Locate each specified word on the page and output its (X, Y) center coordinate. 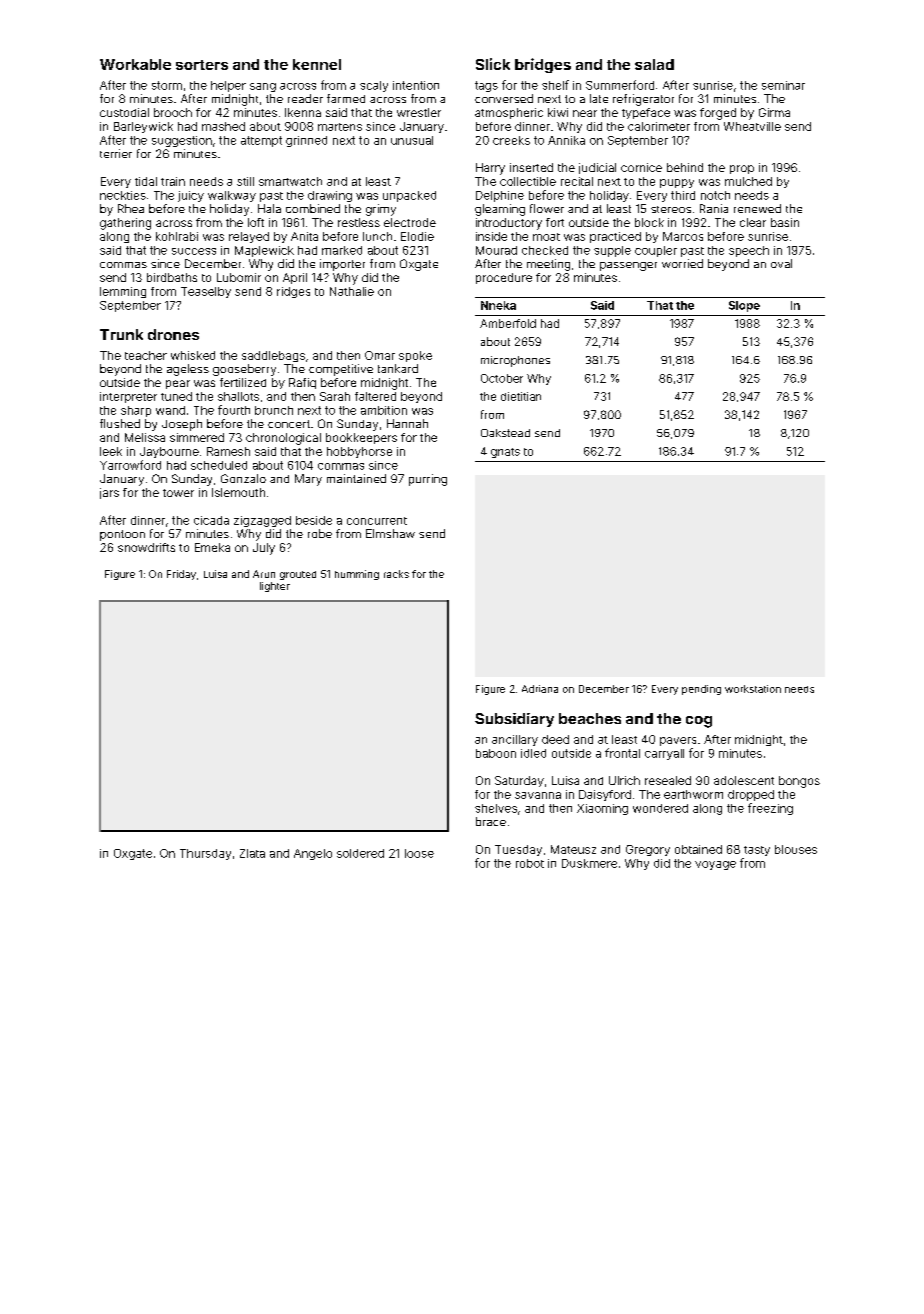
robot (530, 863)
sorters (202, 65)
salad (654, 64)
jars (109, 493)
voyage (715, 865)
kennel (317, 64)
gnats (505, 453)
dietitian (521, 396)
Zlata (252, 853)
